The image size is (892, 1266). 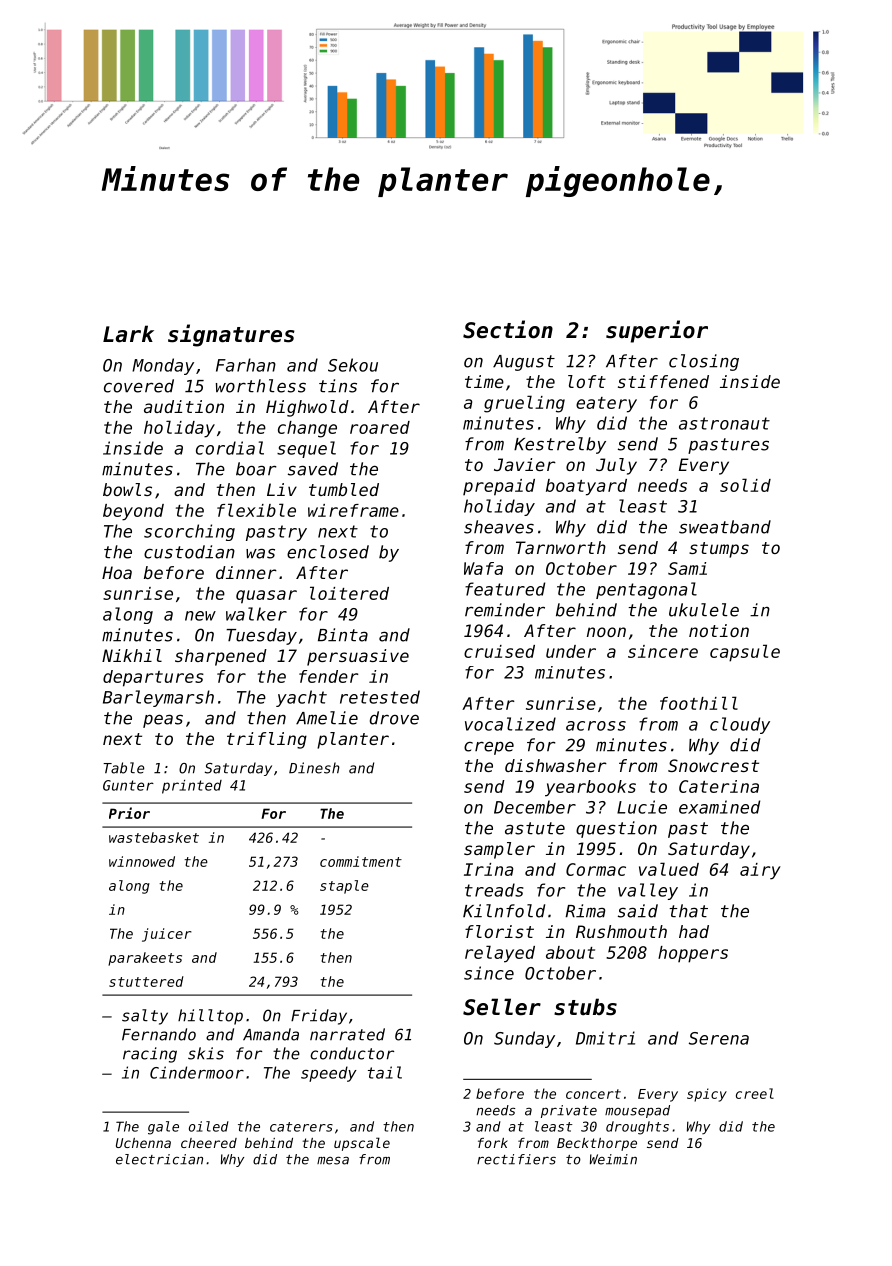 What do you see at coordinates (301, 1127) in the screenshot?
I see `caterers` at bounding box center [301, 1127].
